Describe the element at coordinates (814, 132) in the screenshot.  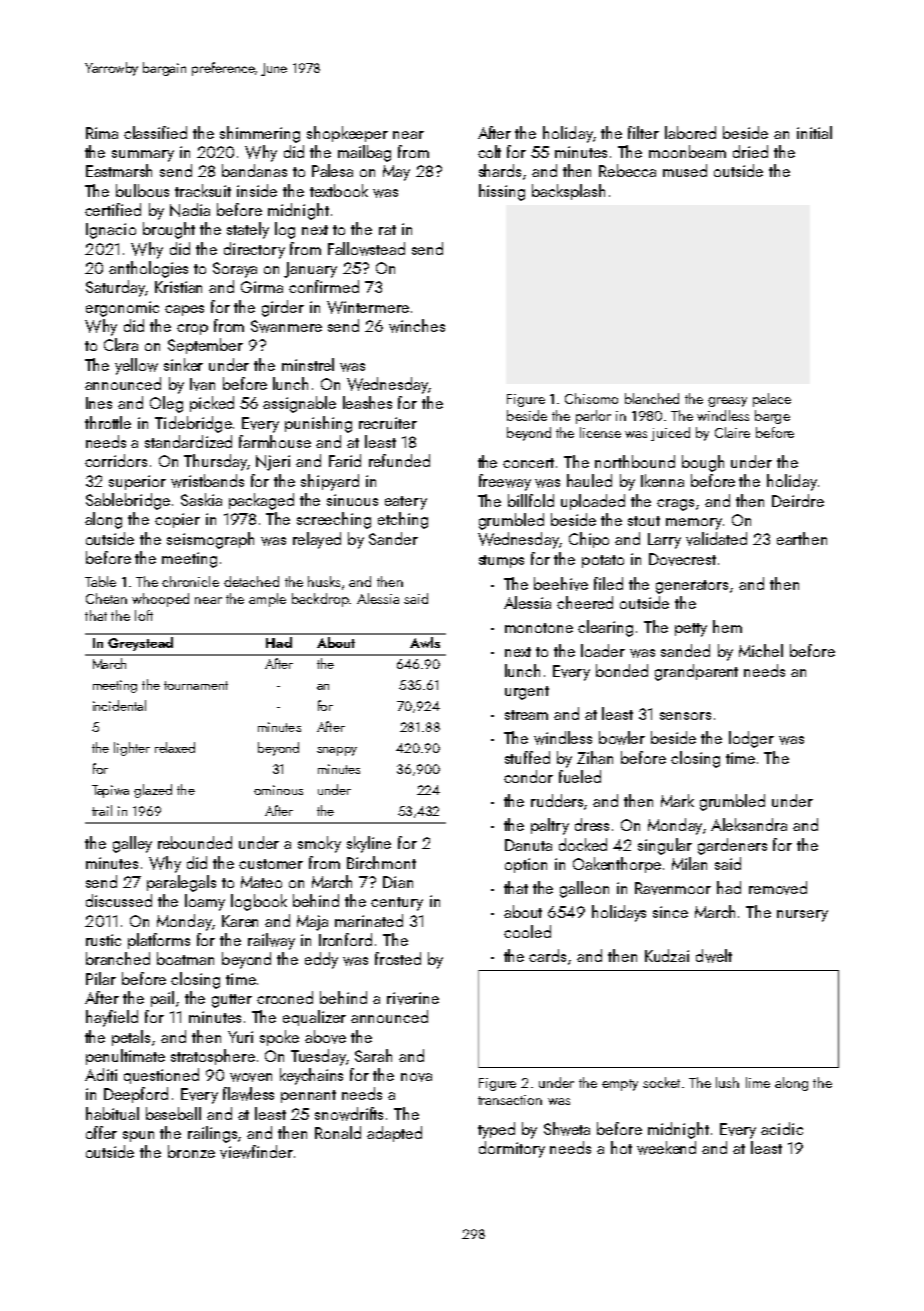
I see `initial` at that location.
